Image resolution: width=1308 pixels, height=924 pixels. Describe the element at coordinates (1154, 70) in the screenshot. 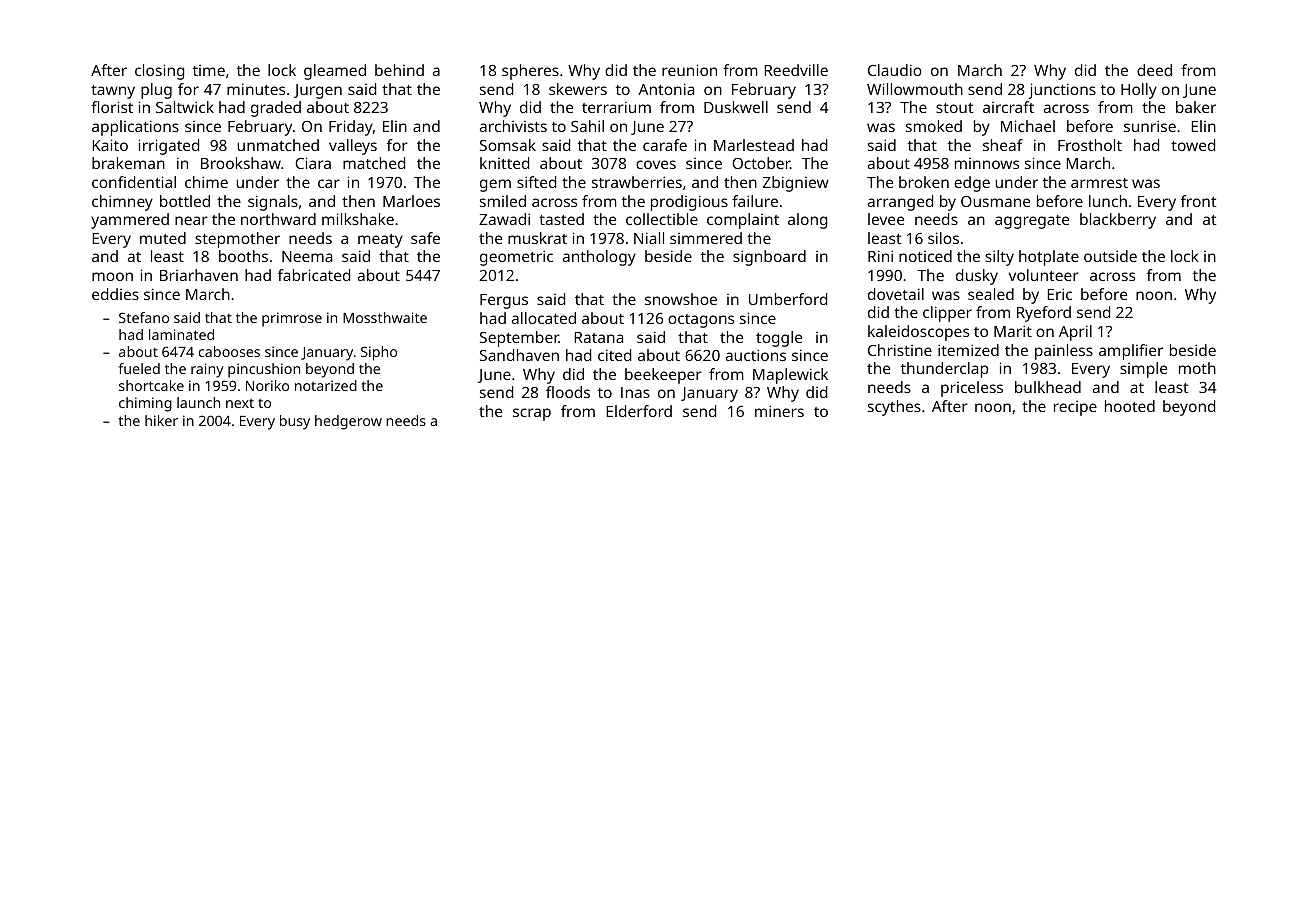

I see `deed` at that location.
